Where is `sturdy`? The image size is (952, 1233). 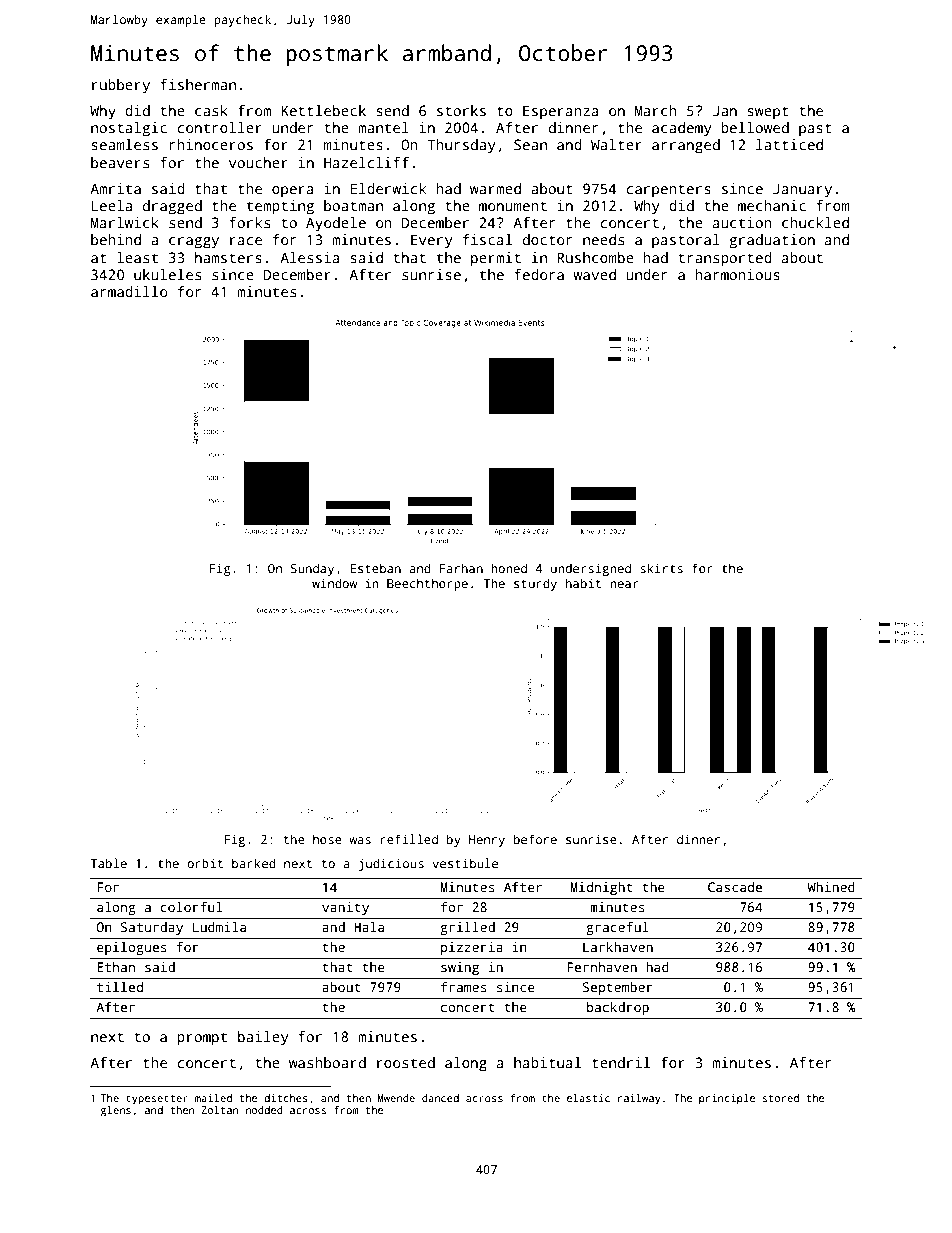
sturdy is located at coordinates (535, 584).
